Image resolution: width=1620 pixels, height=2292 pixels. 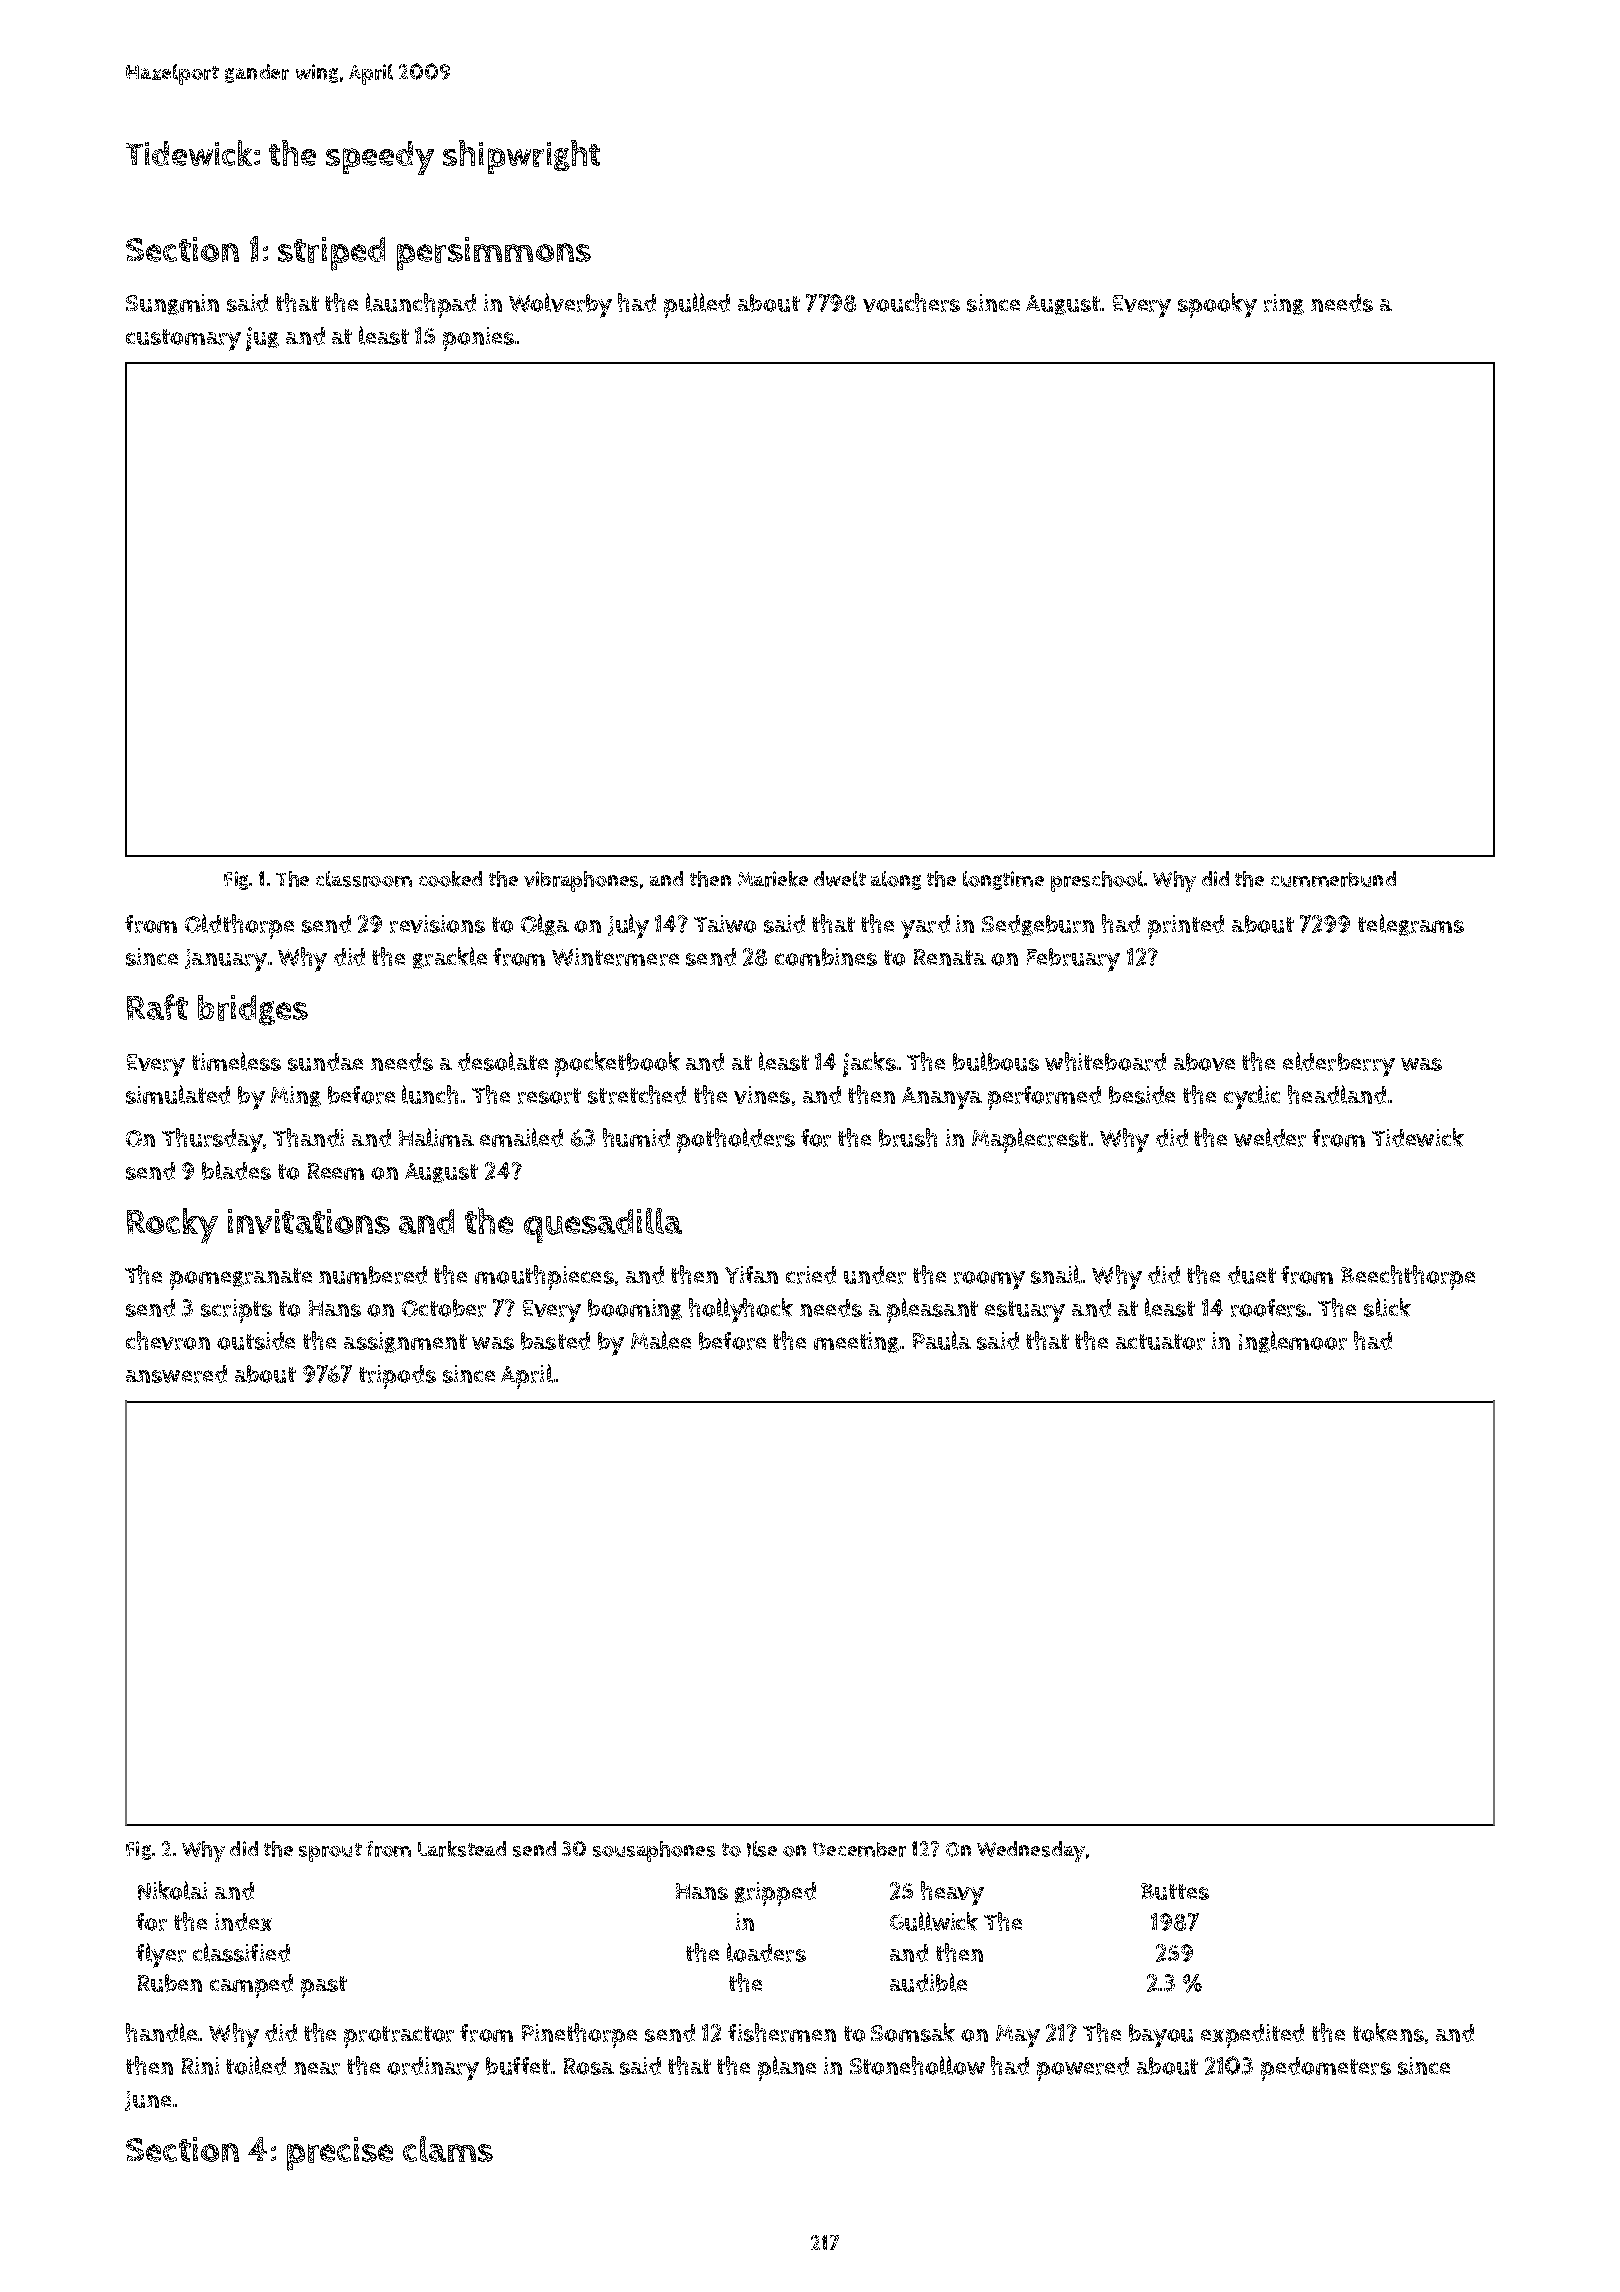 What do you see at coordinates (1284, 304) in the screenshot?
I see `ring` at bounding box center [1284, 304].
